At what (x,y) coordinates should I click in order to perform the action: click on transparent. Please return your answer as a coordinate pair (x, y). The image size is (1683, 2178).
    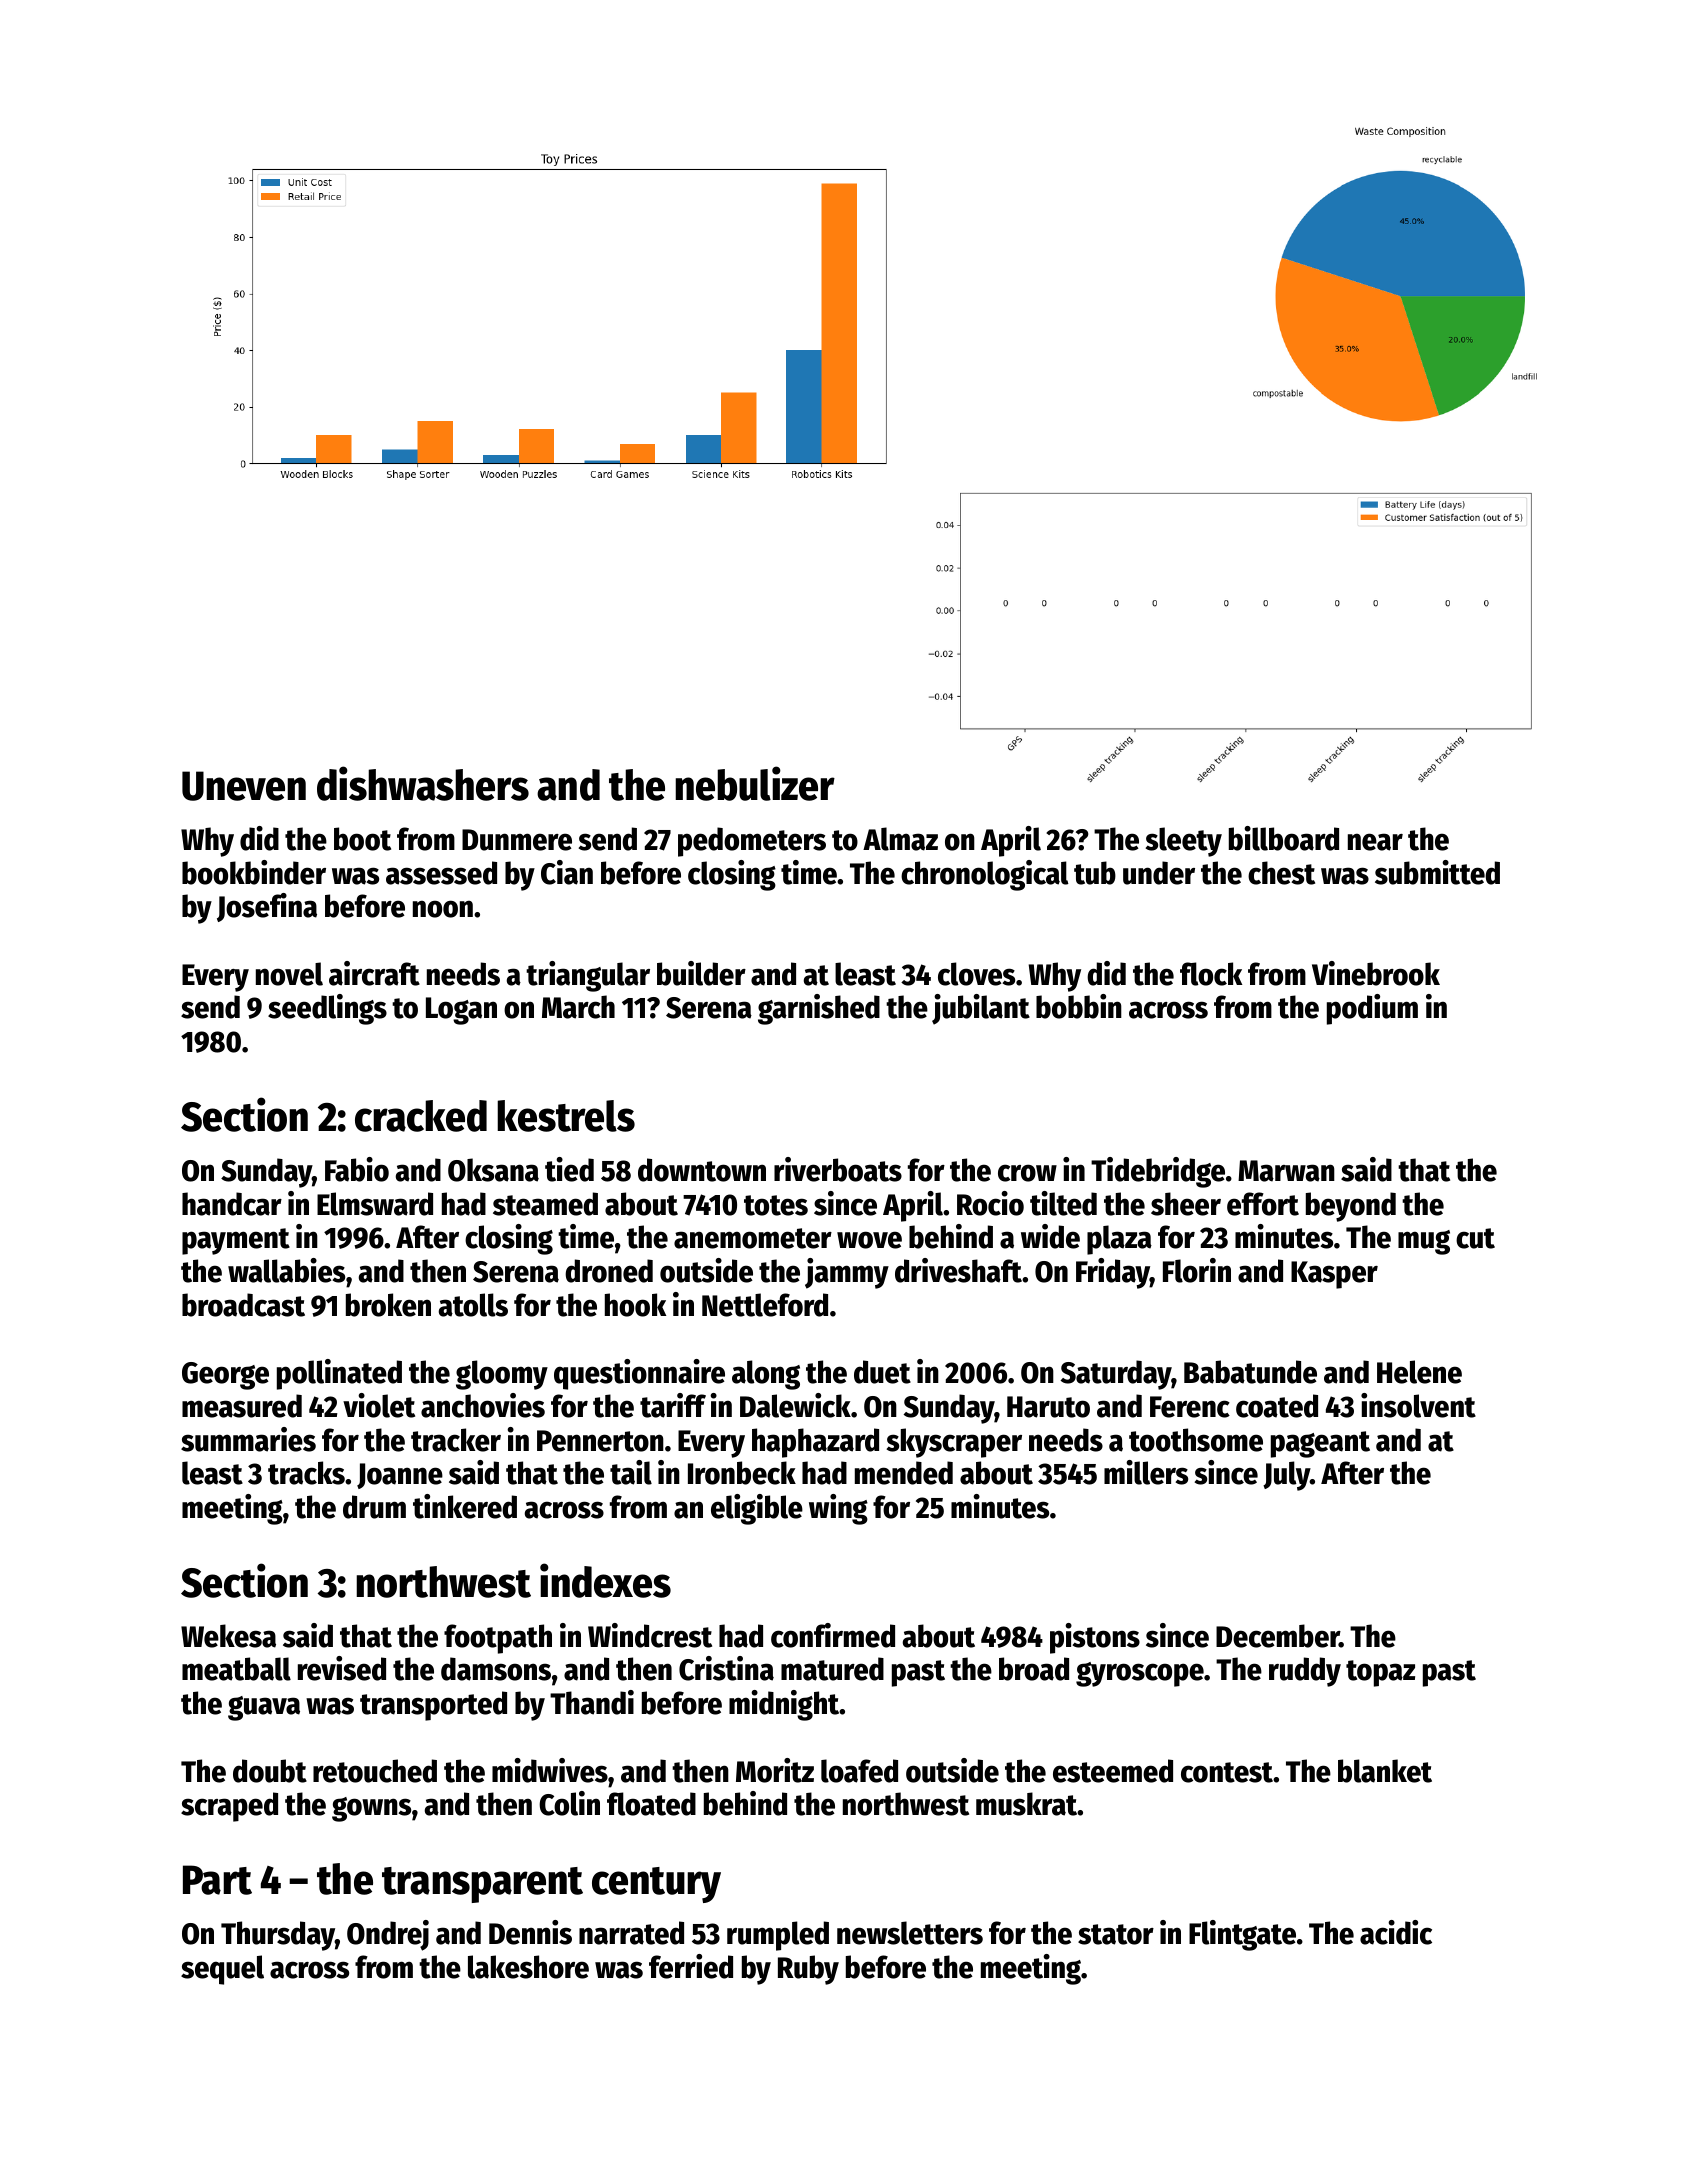
    Looking at the image, I should click on (482, 1885).
